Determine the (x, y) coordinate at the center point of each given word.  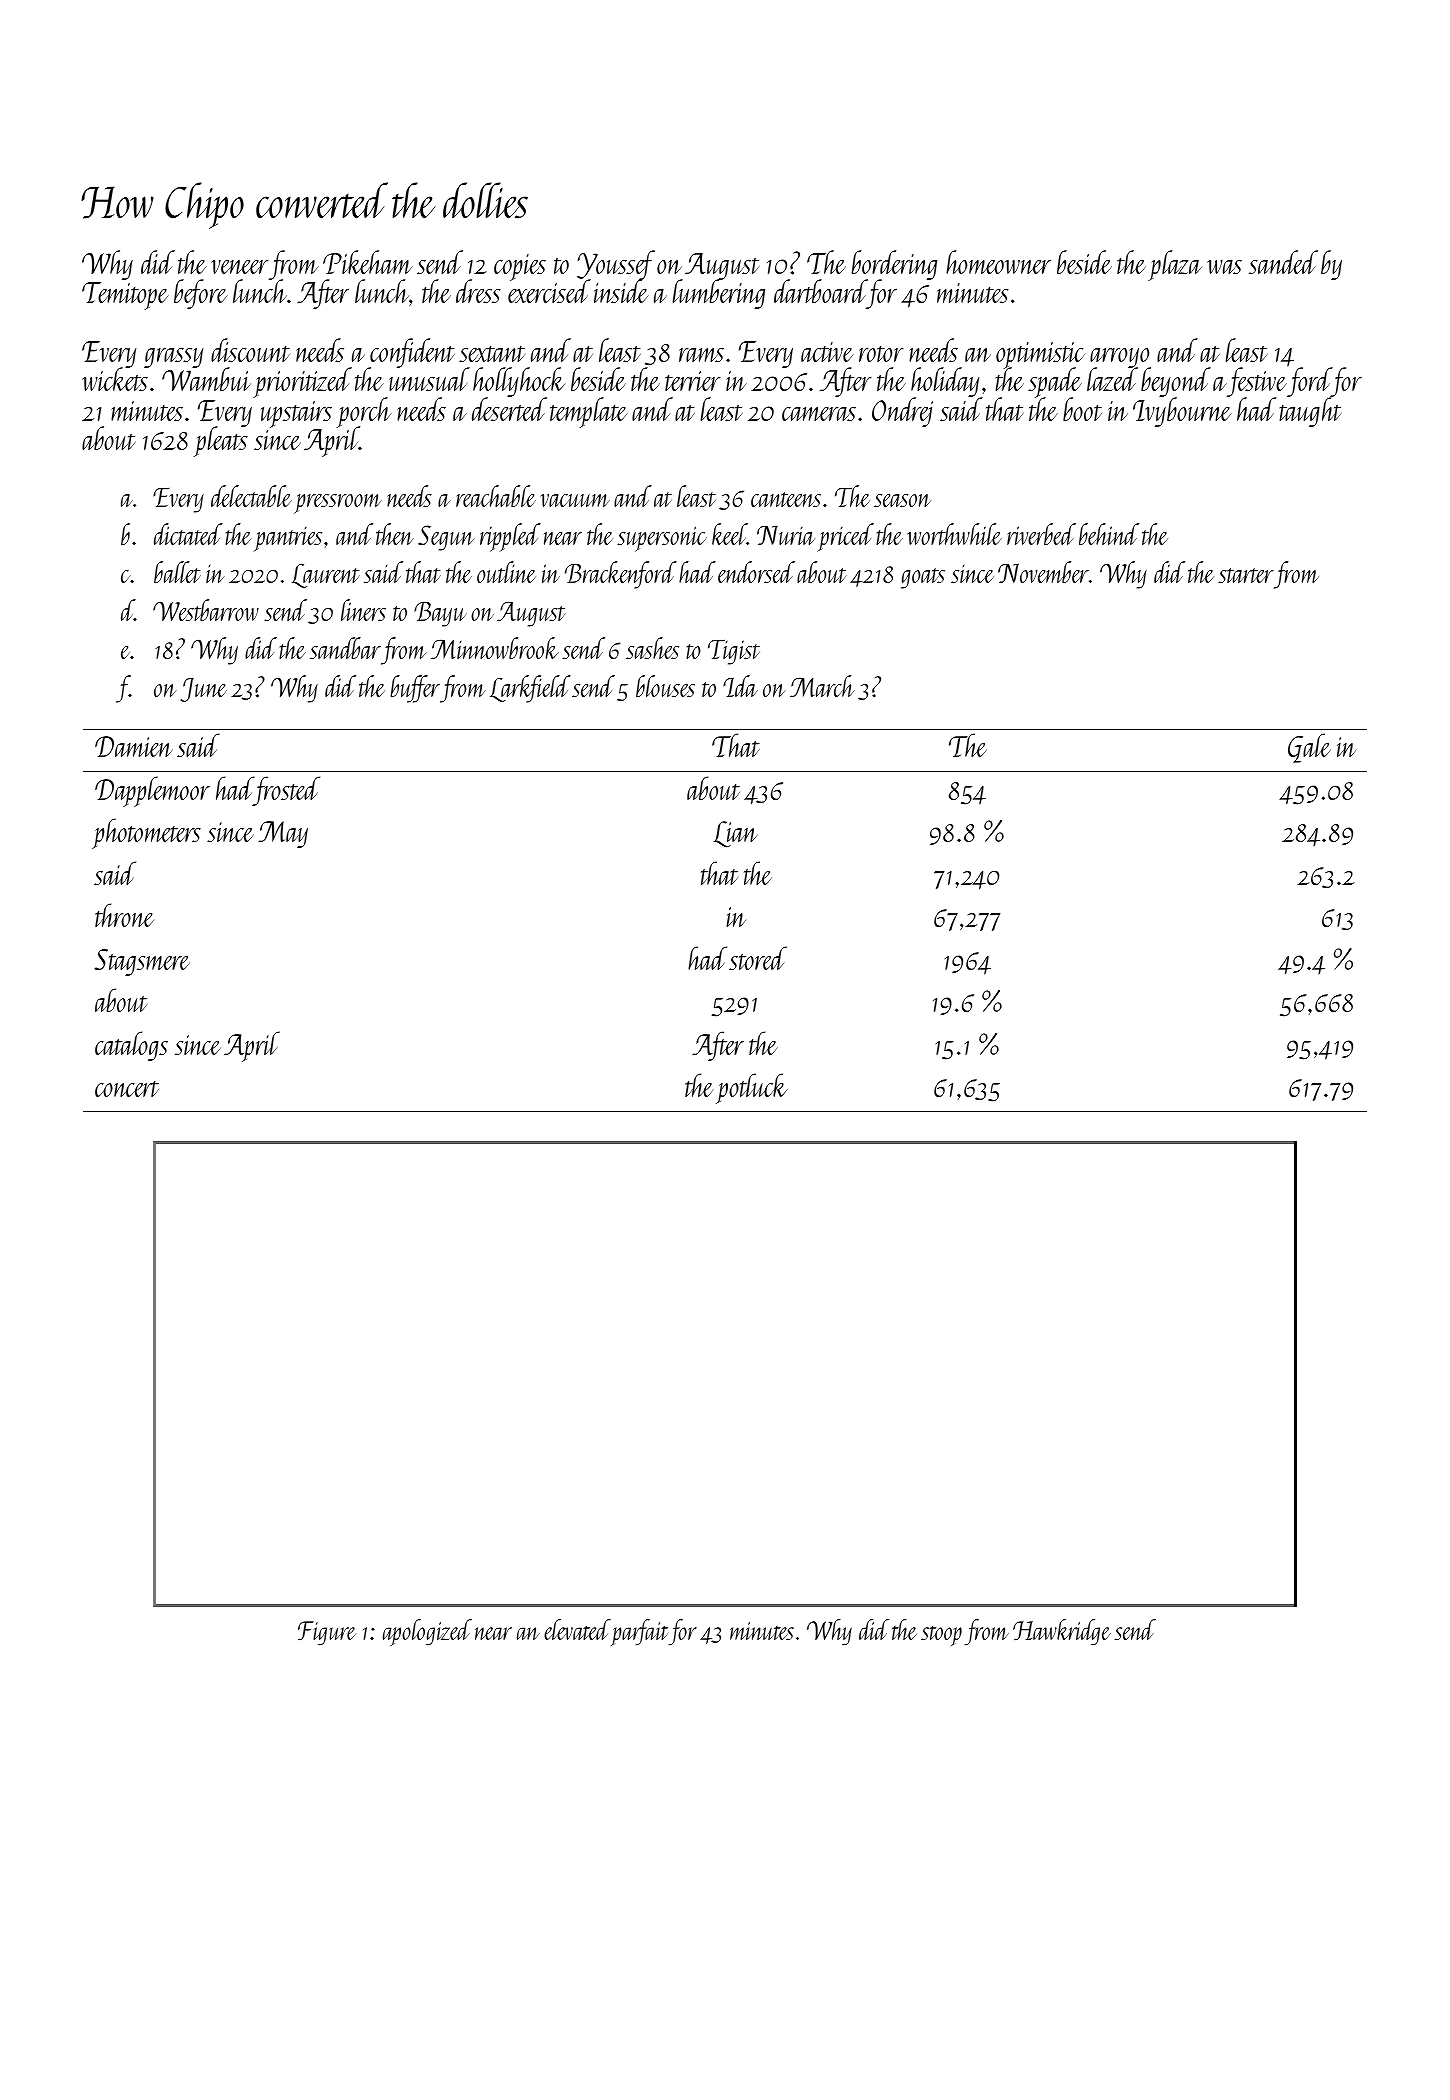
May (283, 834)
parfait (640, 1632)
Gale (1309, 748)
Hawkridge (1062, 1632)
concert (127, 1089)
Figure (327, 1633)
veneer (240, 266)
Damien (134, 746)
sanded (1283, 262)
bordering (894, 265)
